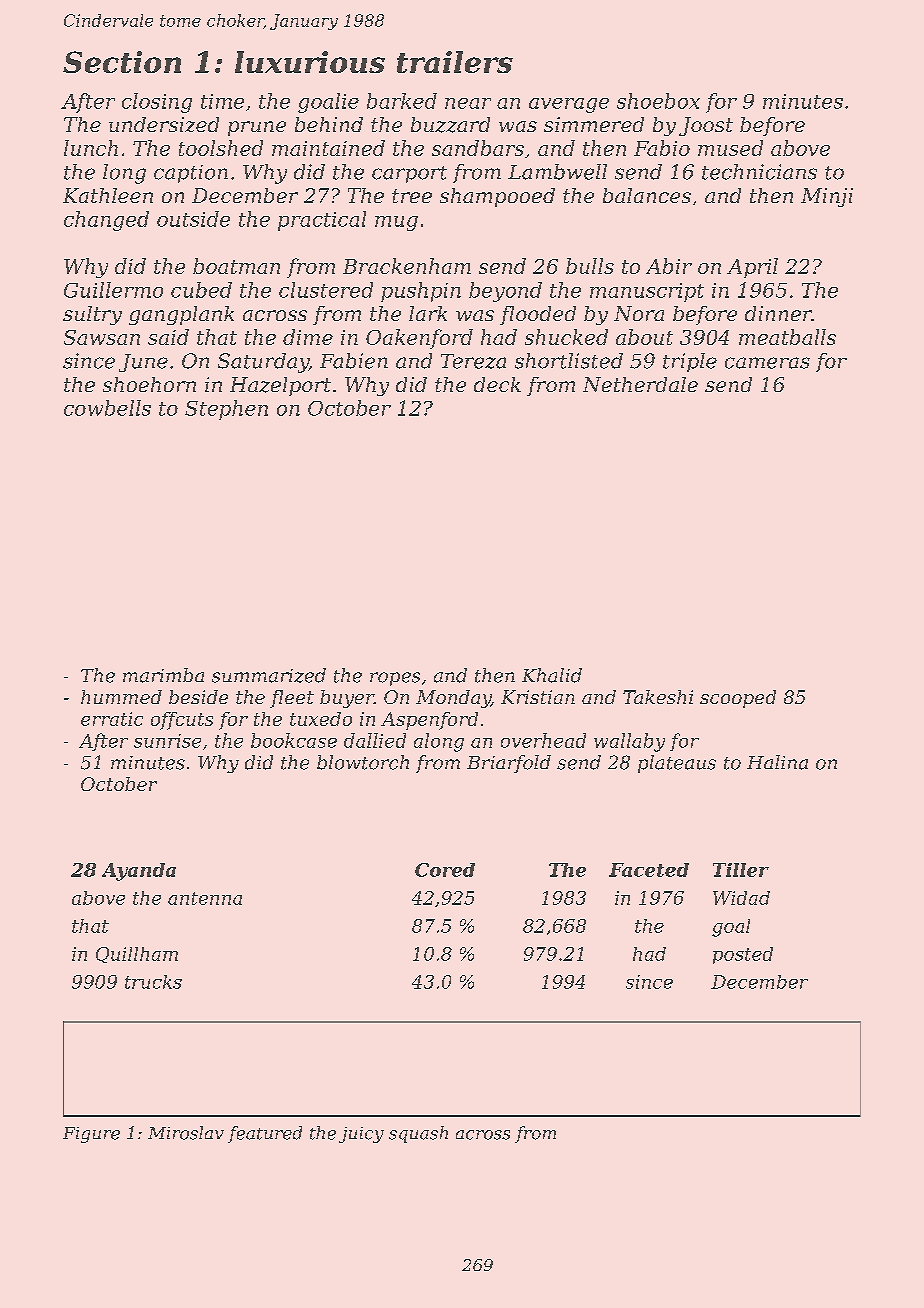 Image resolution: width=924 pixels, height=1308 pixels. I want to click on scooped, so click(738, 699).
